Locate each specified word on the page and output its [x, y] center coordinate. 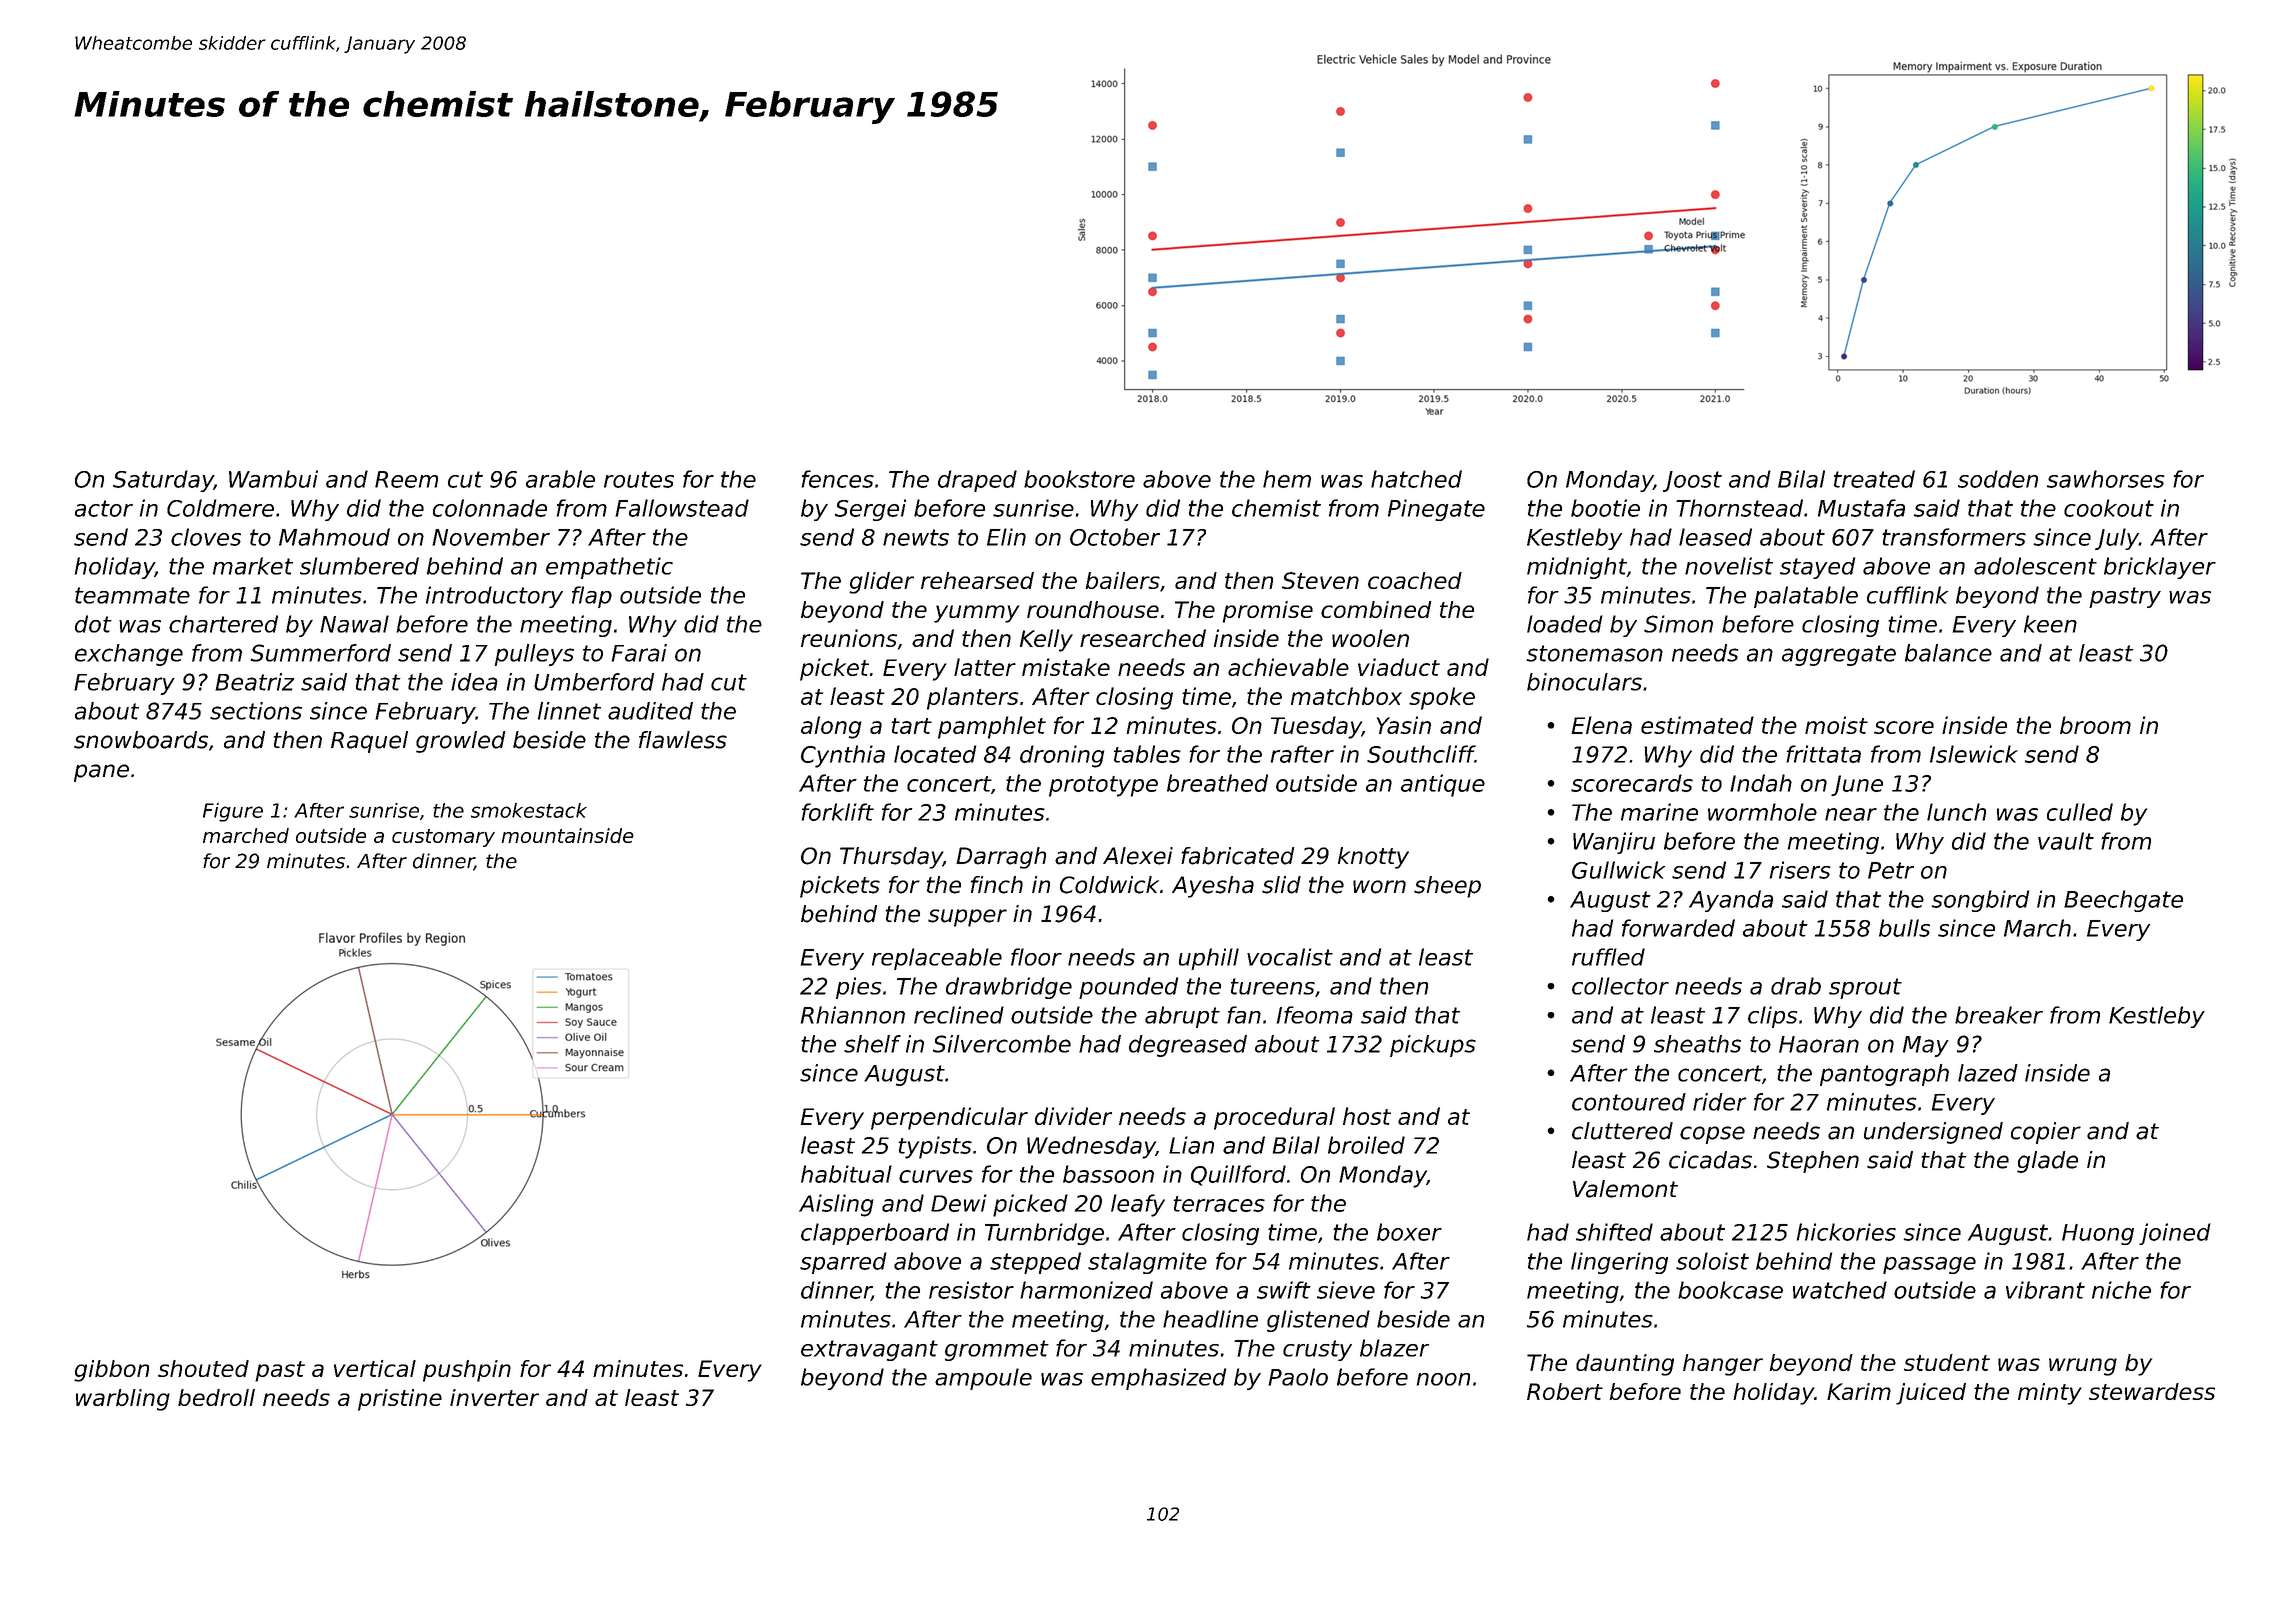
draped [977, 481]
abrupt [1182, 1017]
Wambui [273, 479]
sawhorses [2105, 479]
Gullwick [1618, 870]
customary [443, 838]
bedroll [216, 1397]
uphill [1209, 959]
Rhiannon [853, 1015]
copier [2046, 1133]
